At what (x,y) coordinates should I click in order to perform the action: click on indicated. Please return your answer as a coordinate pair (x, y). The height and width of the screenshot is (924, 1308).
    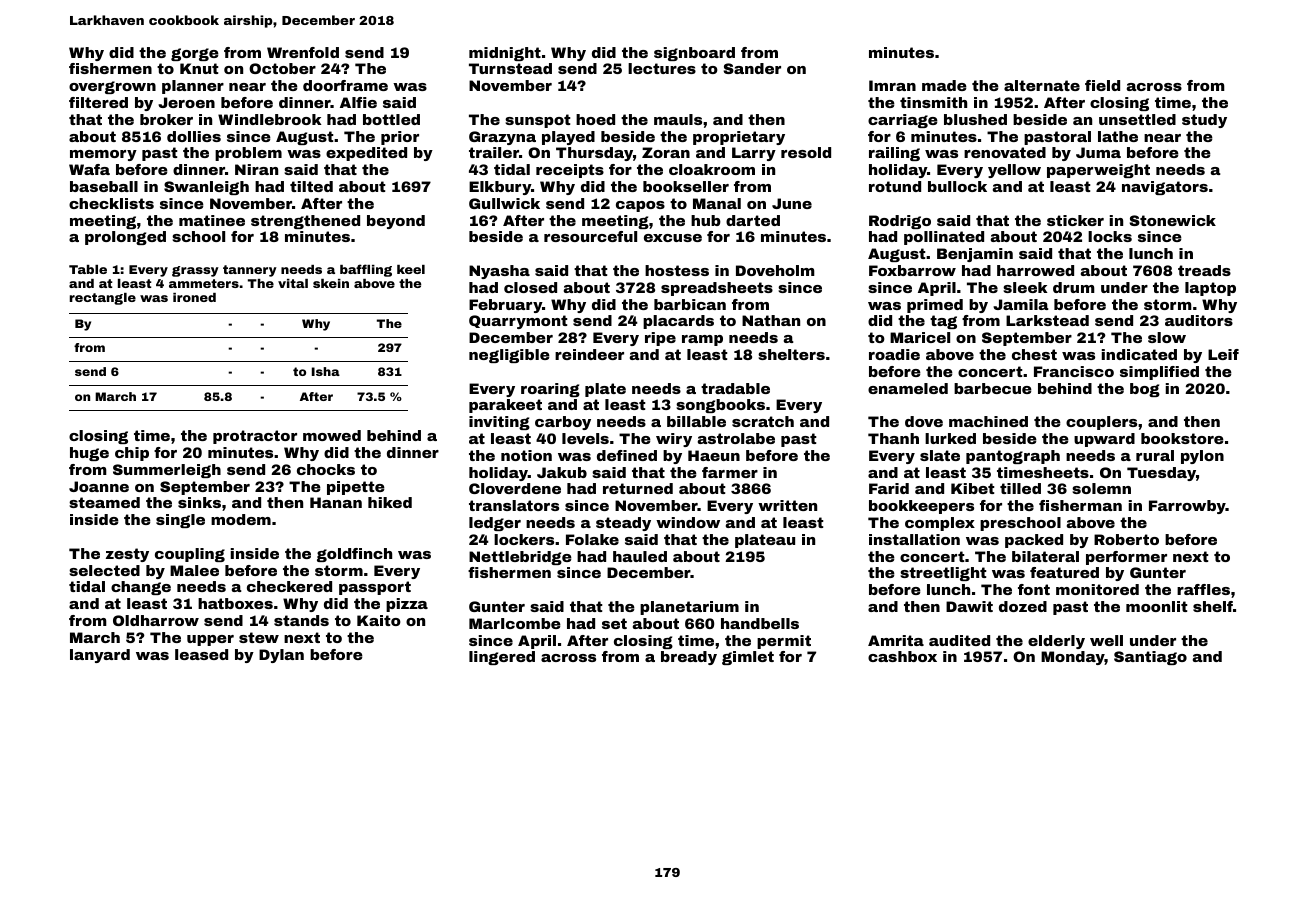
    Looking at the image, I should click on (1139, 354).
